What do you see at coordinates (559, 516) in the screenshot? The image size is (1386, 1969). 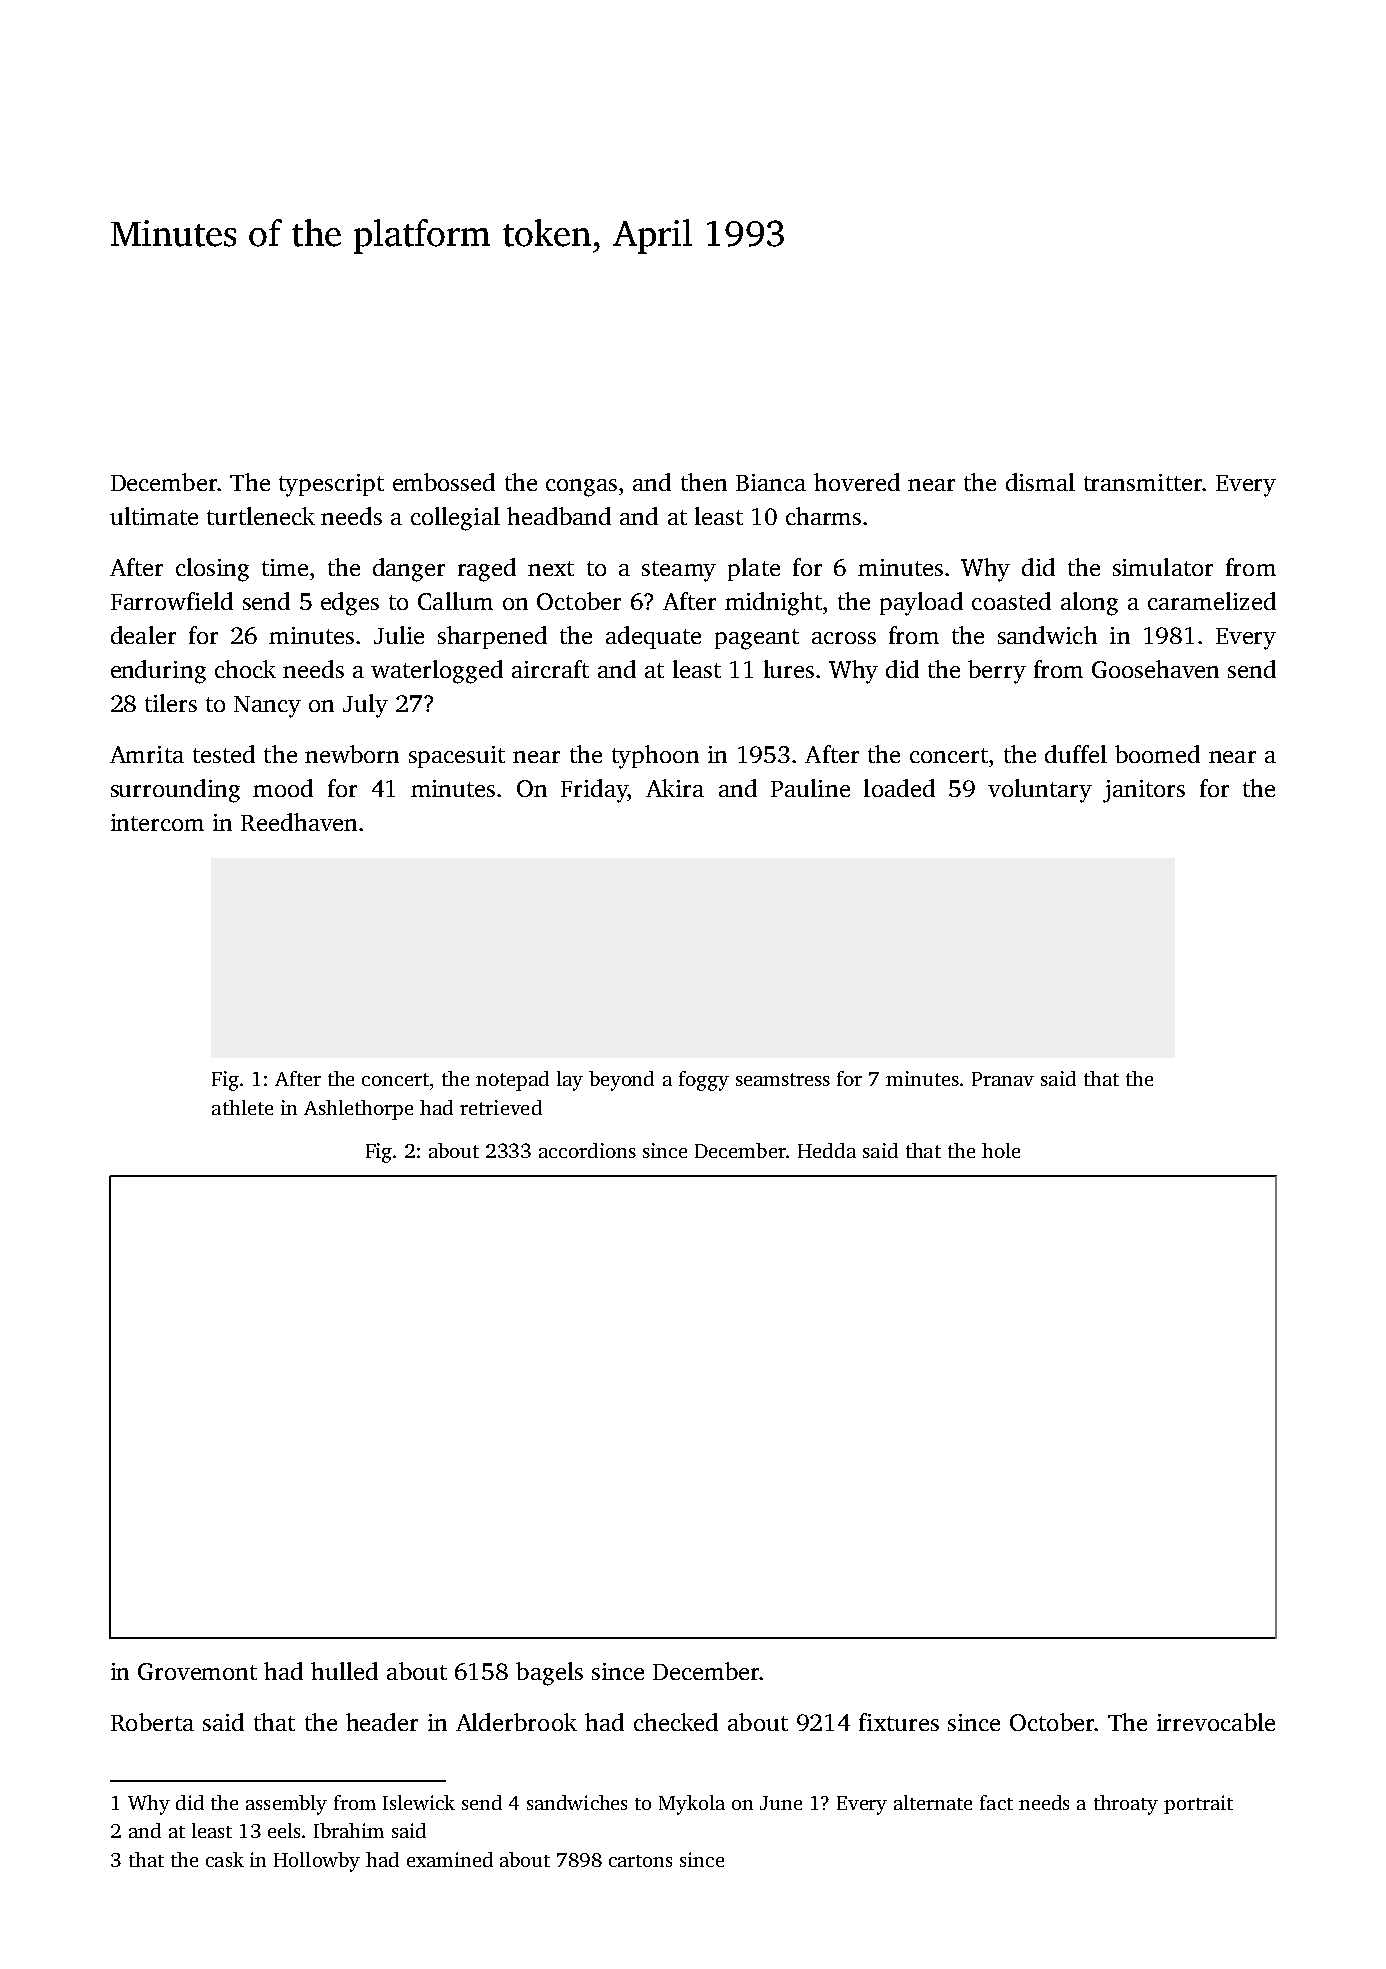 I see `headband` at bounding box center [559, 516].
